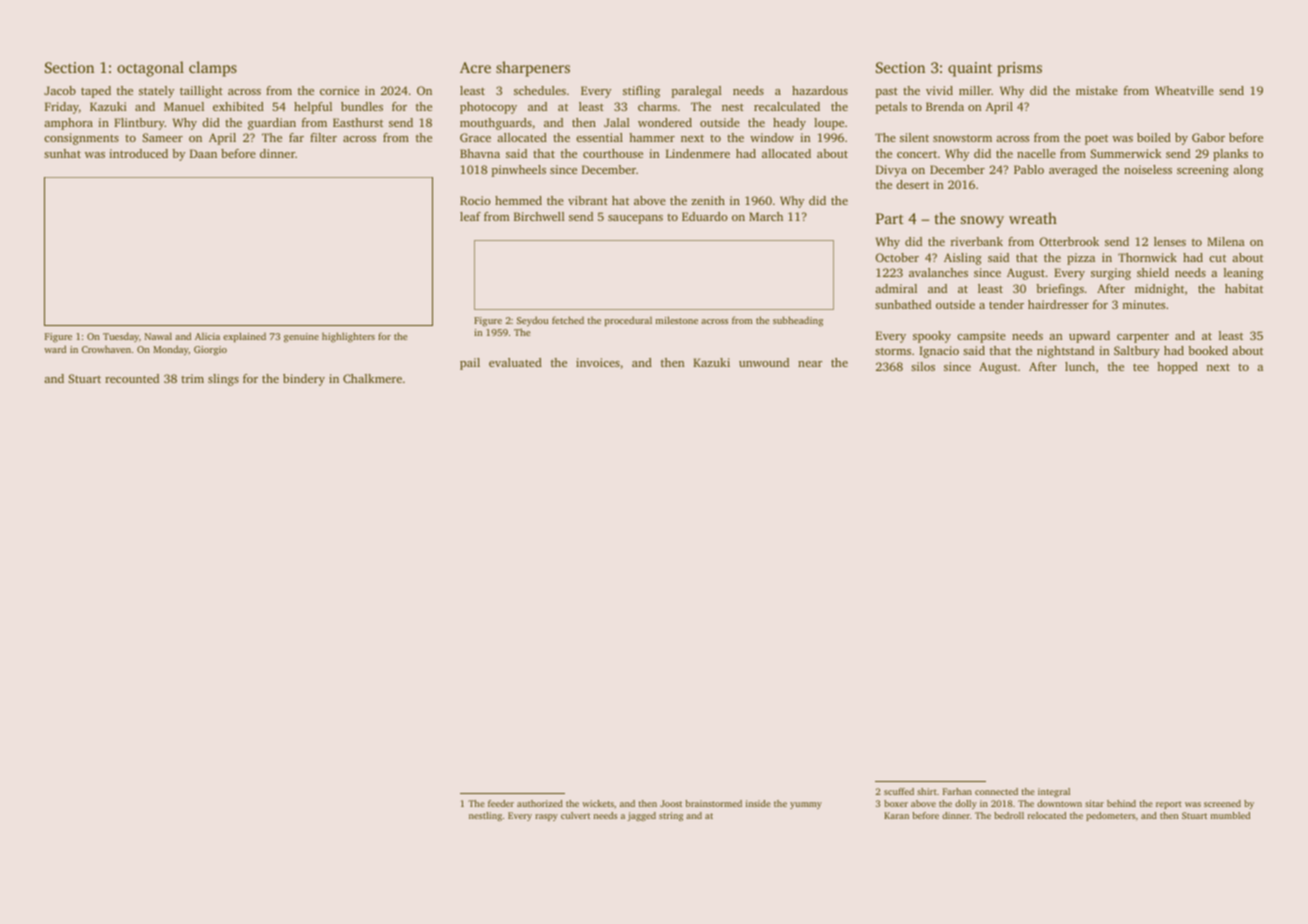  Describe the element at coordinates (1060, 290) in the page. I see `briefings` at that location.
